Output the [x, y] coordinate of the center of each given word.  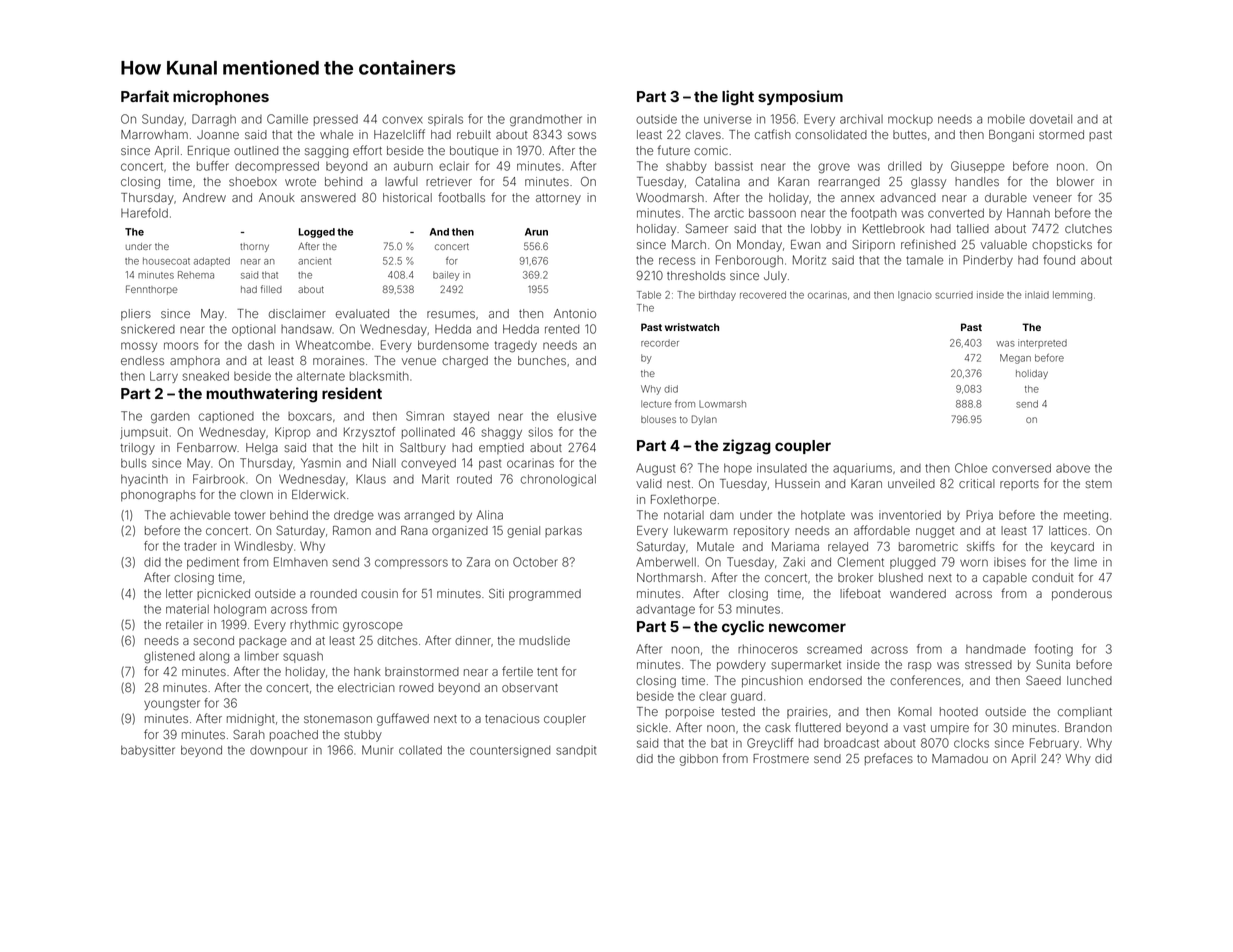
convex [402, 120]
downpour [278, 751]
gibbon [699, 760]
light [738, 98]
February [1054, 744]
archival [861, 119]
